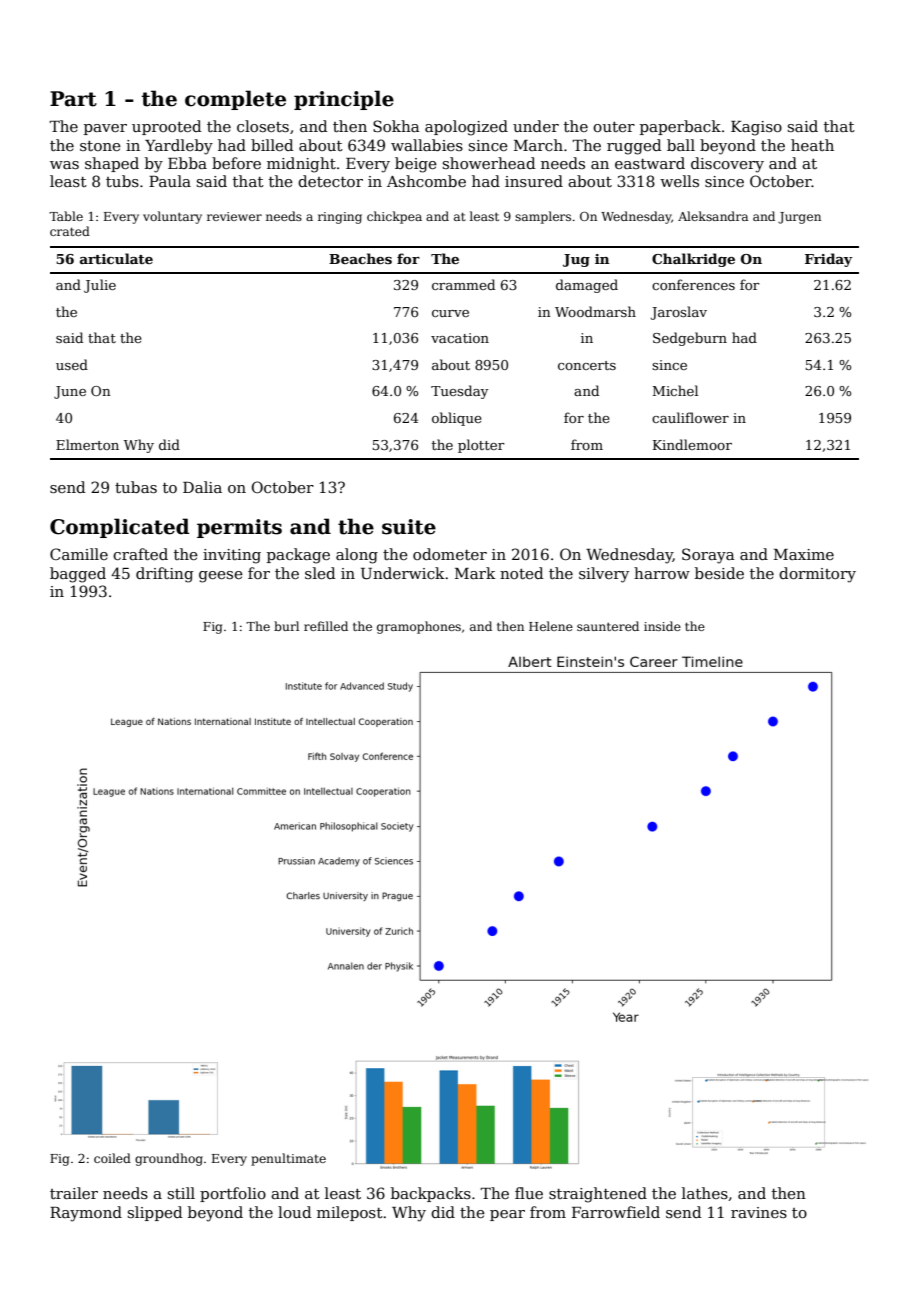  What do you see at coordinates (587, 365) in the document?
I see `concerts` at bounding box center [587, 365].
